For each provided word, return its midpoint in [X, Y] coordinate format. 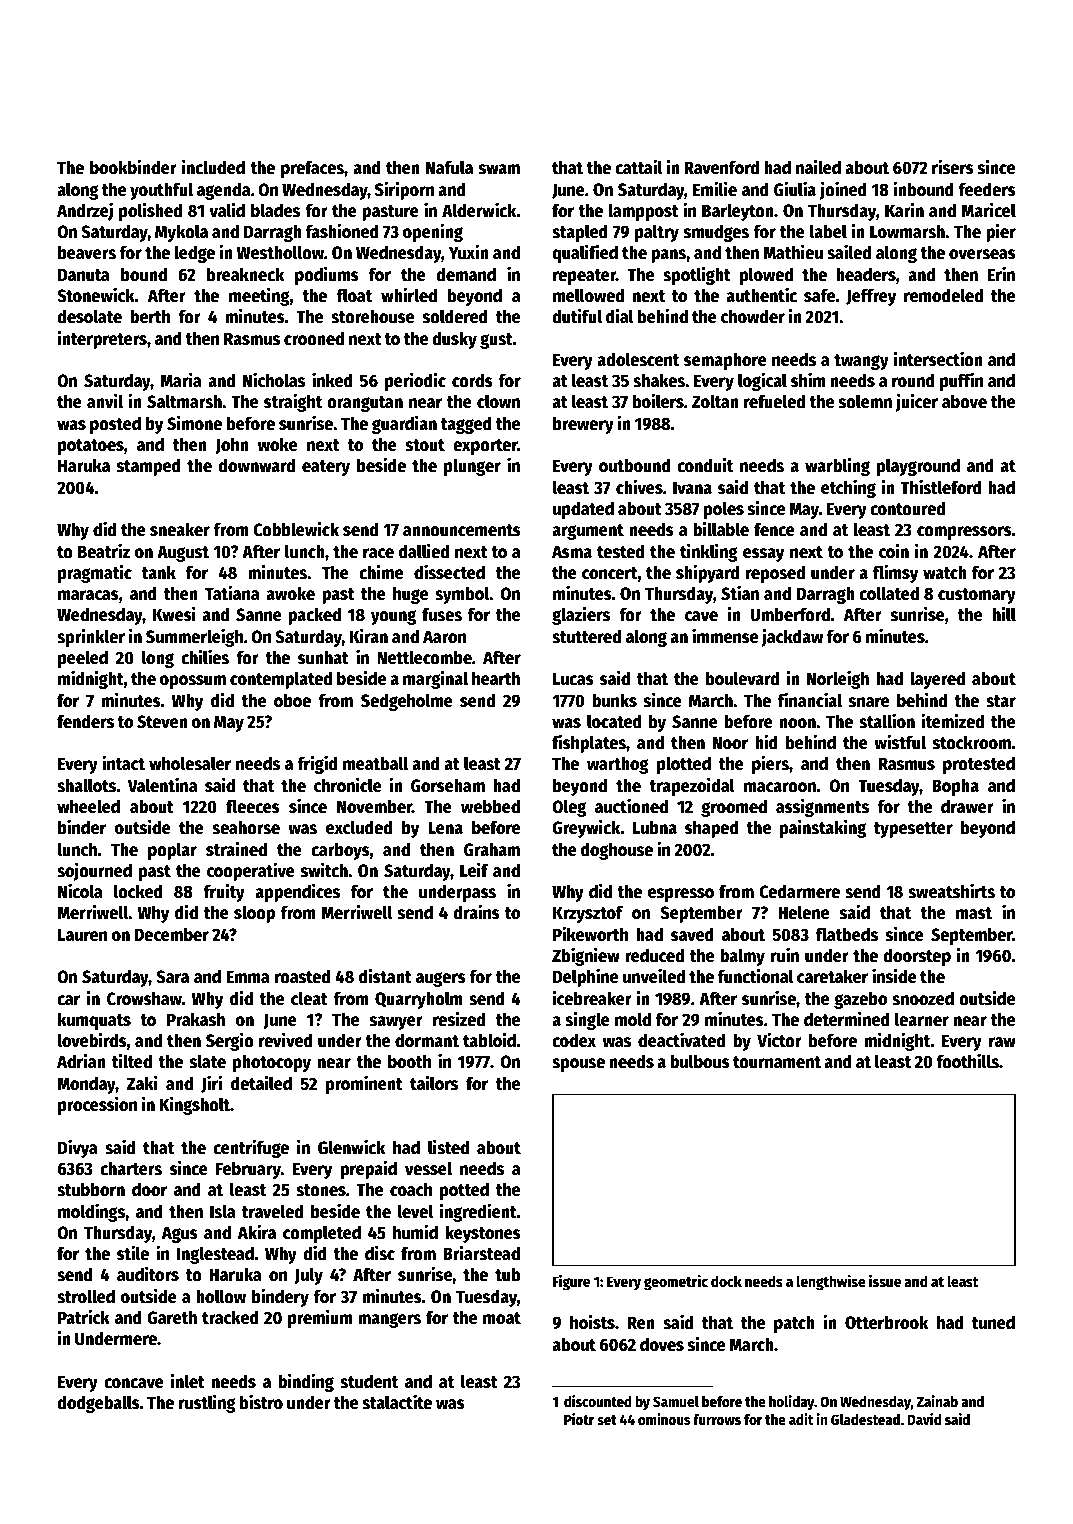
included [213, 167]
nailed [818, 167]
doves [662, 1344]
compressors [964, 533]
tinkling [709, 552]
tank [159, 572]
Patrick [84, 1317]
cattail [639, 167]
